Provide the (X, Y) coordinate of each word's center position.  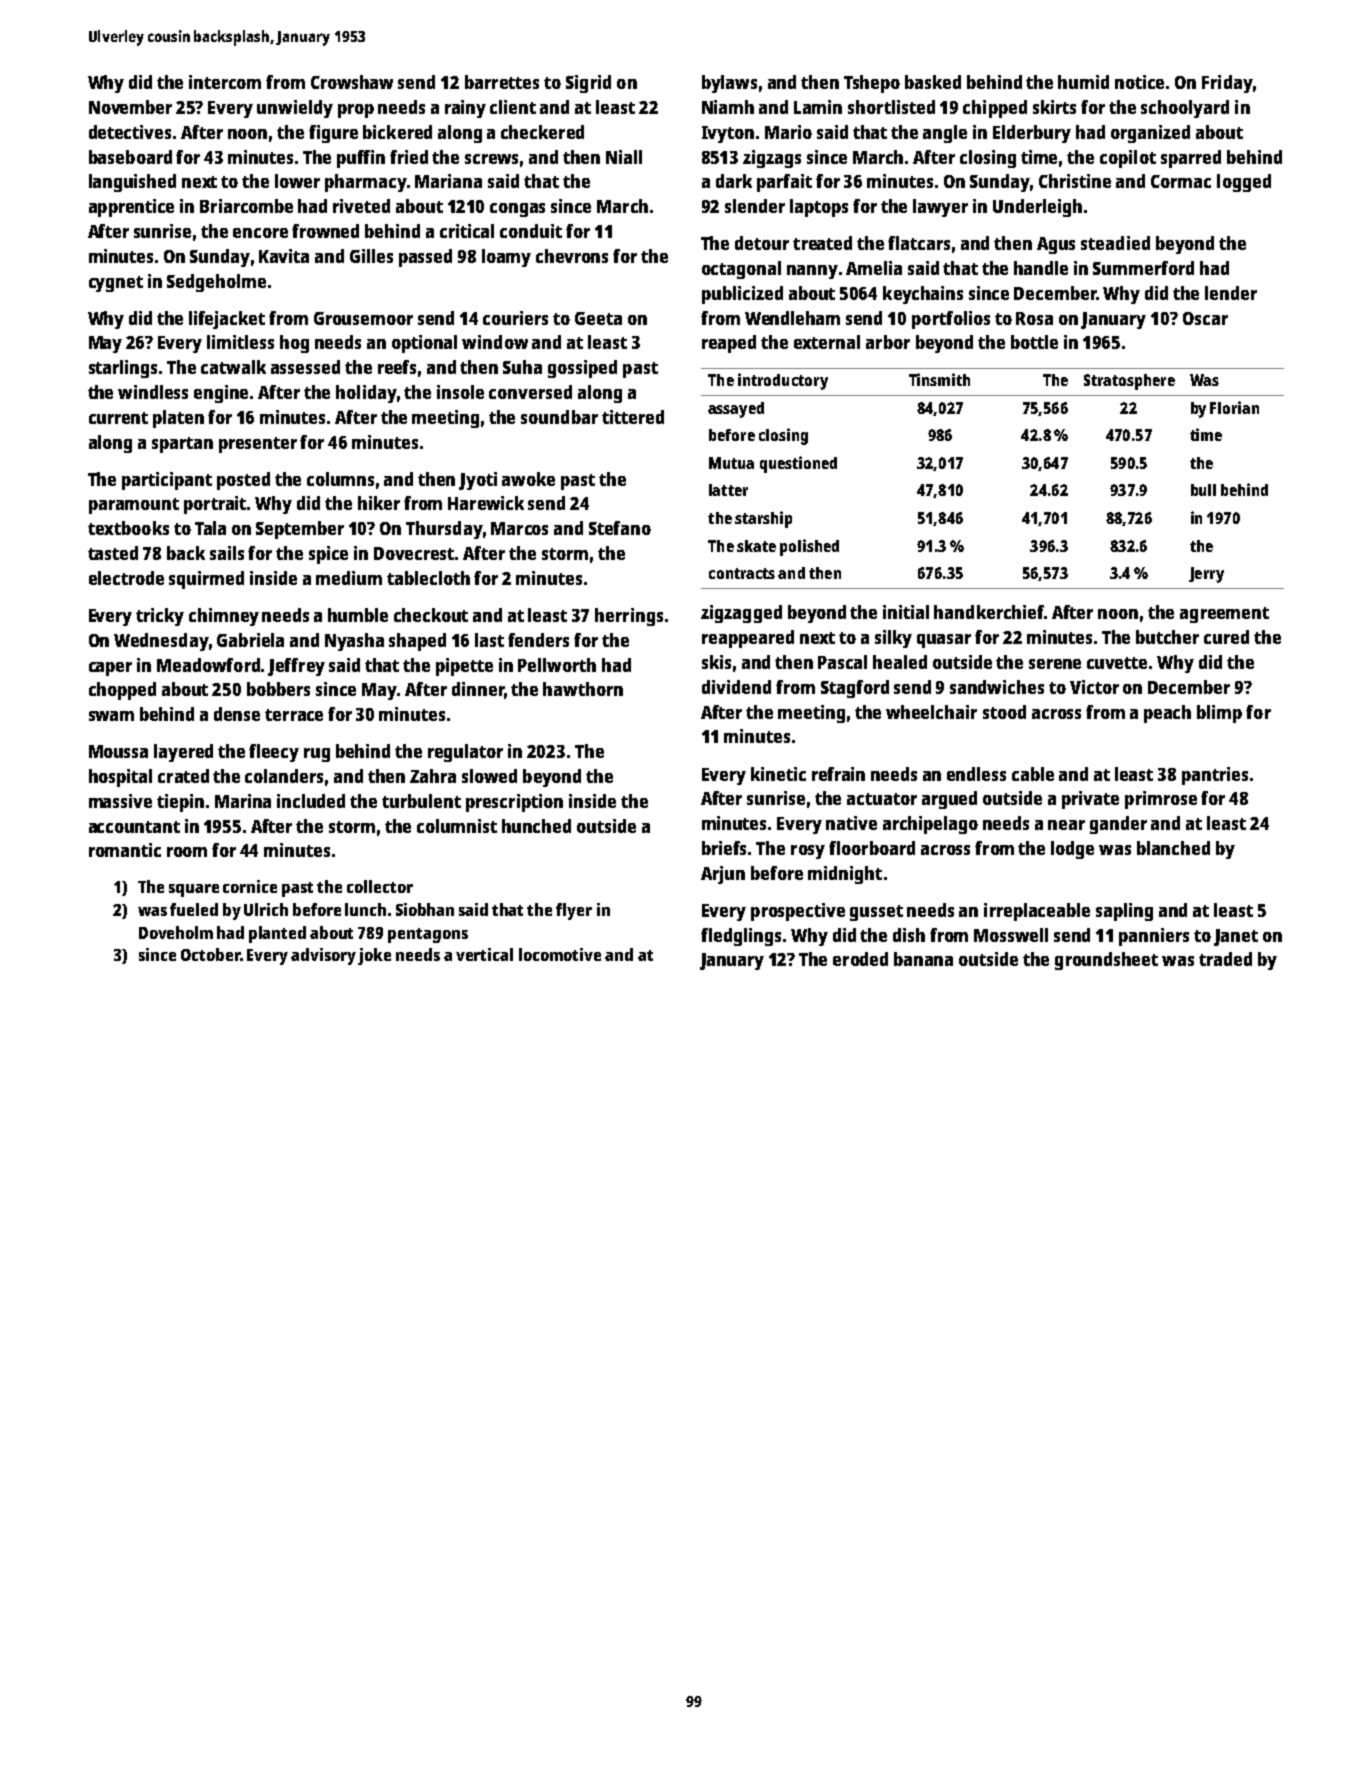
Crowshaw (352, 82)
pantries (1215, 776)
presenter (258, 445)
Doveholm (176, 932)
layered (183, 753)
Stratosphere (1129, 382)
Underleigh (1037, 208)
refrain (838, 774)
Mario (788, 132)
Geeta (598, 318)
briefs (724, 848)
